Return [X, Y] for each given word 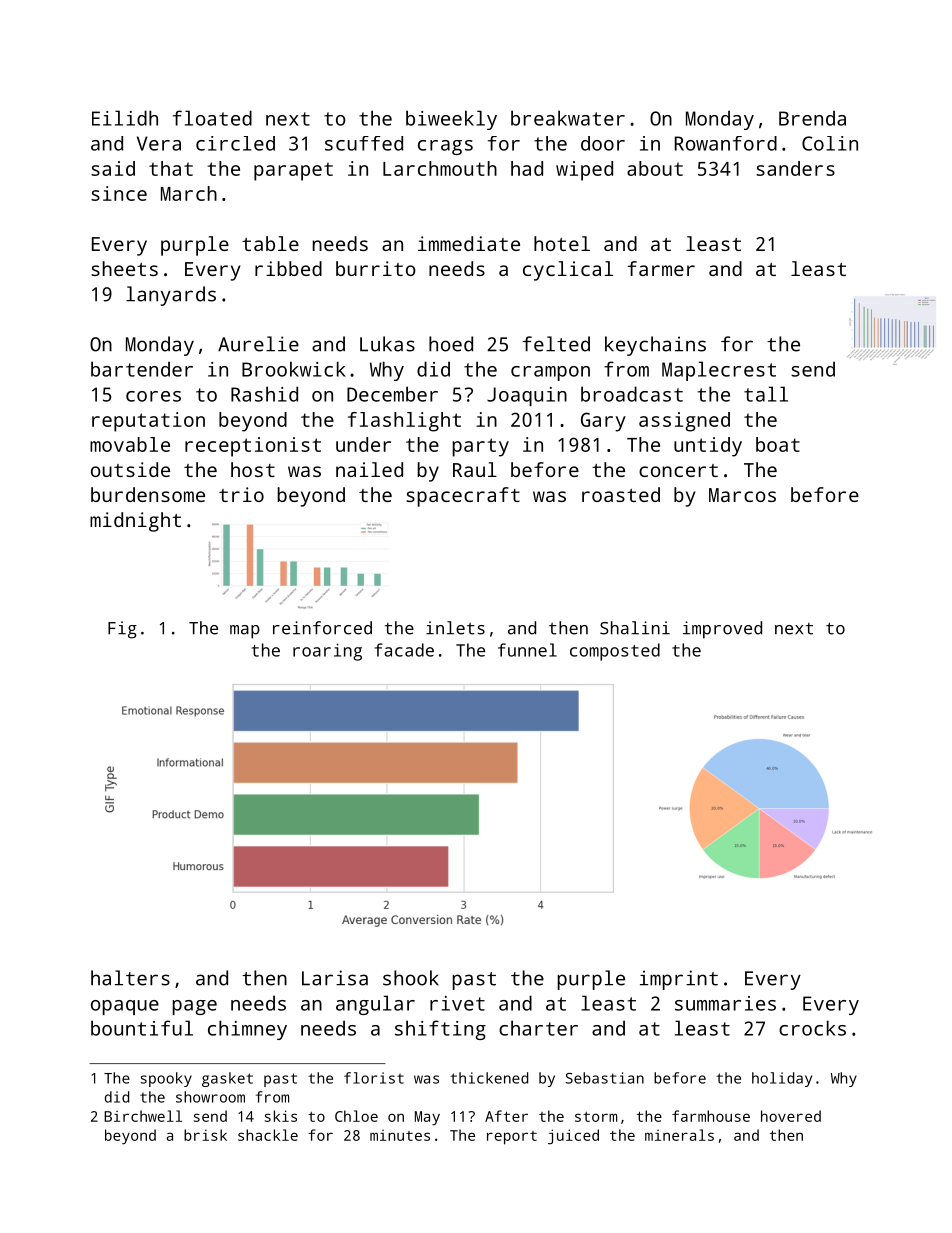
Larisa [335, 978]
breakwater [568, 118]
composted [615, 652]
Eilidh [125, 118]
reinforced [322, 628]
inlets [455, 628]
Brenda [812, 118]
